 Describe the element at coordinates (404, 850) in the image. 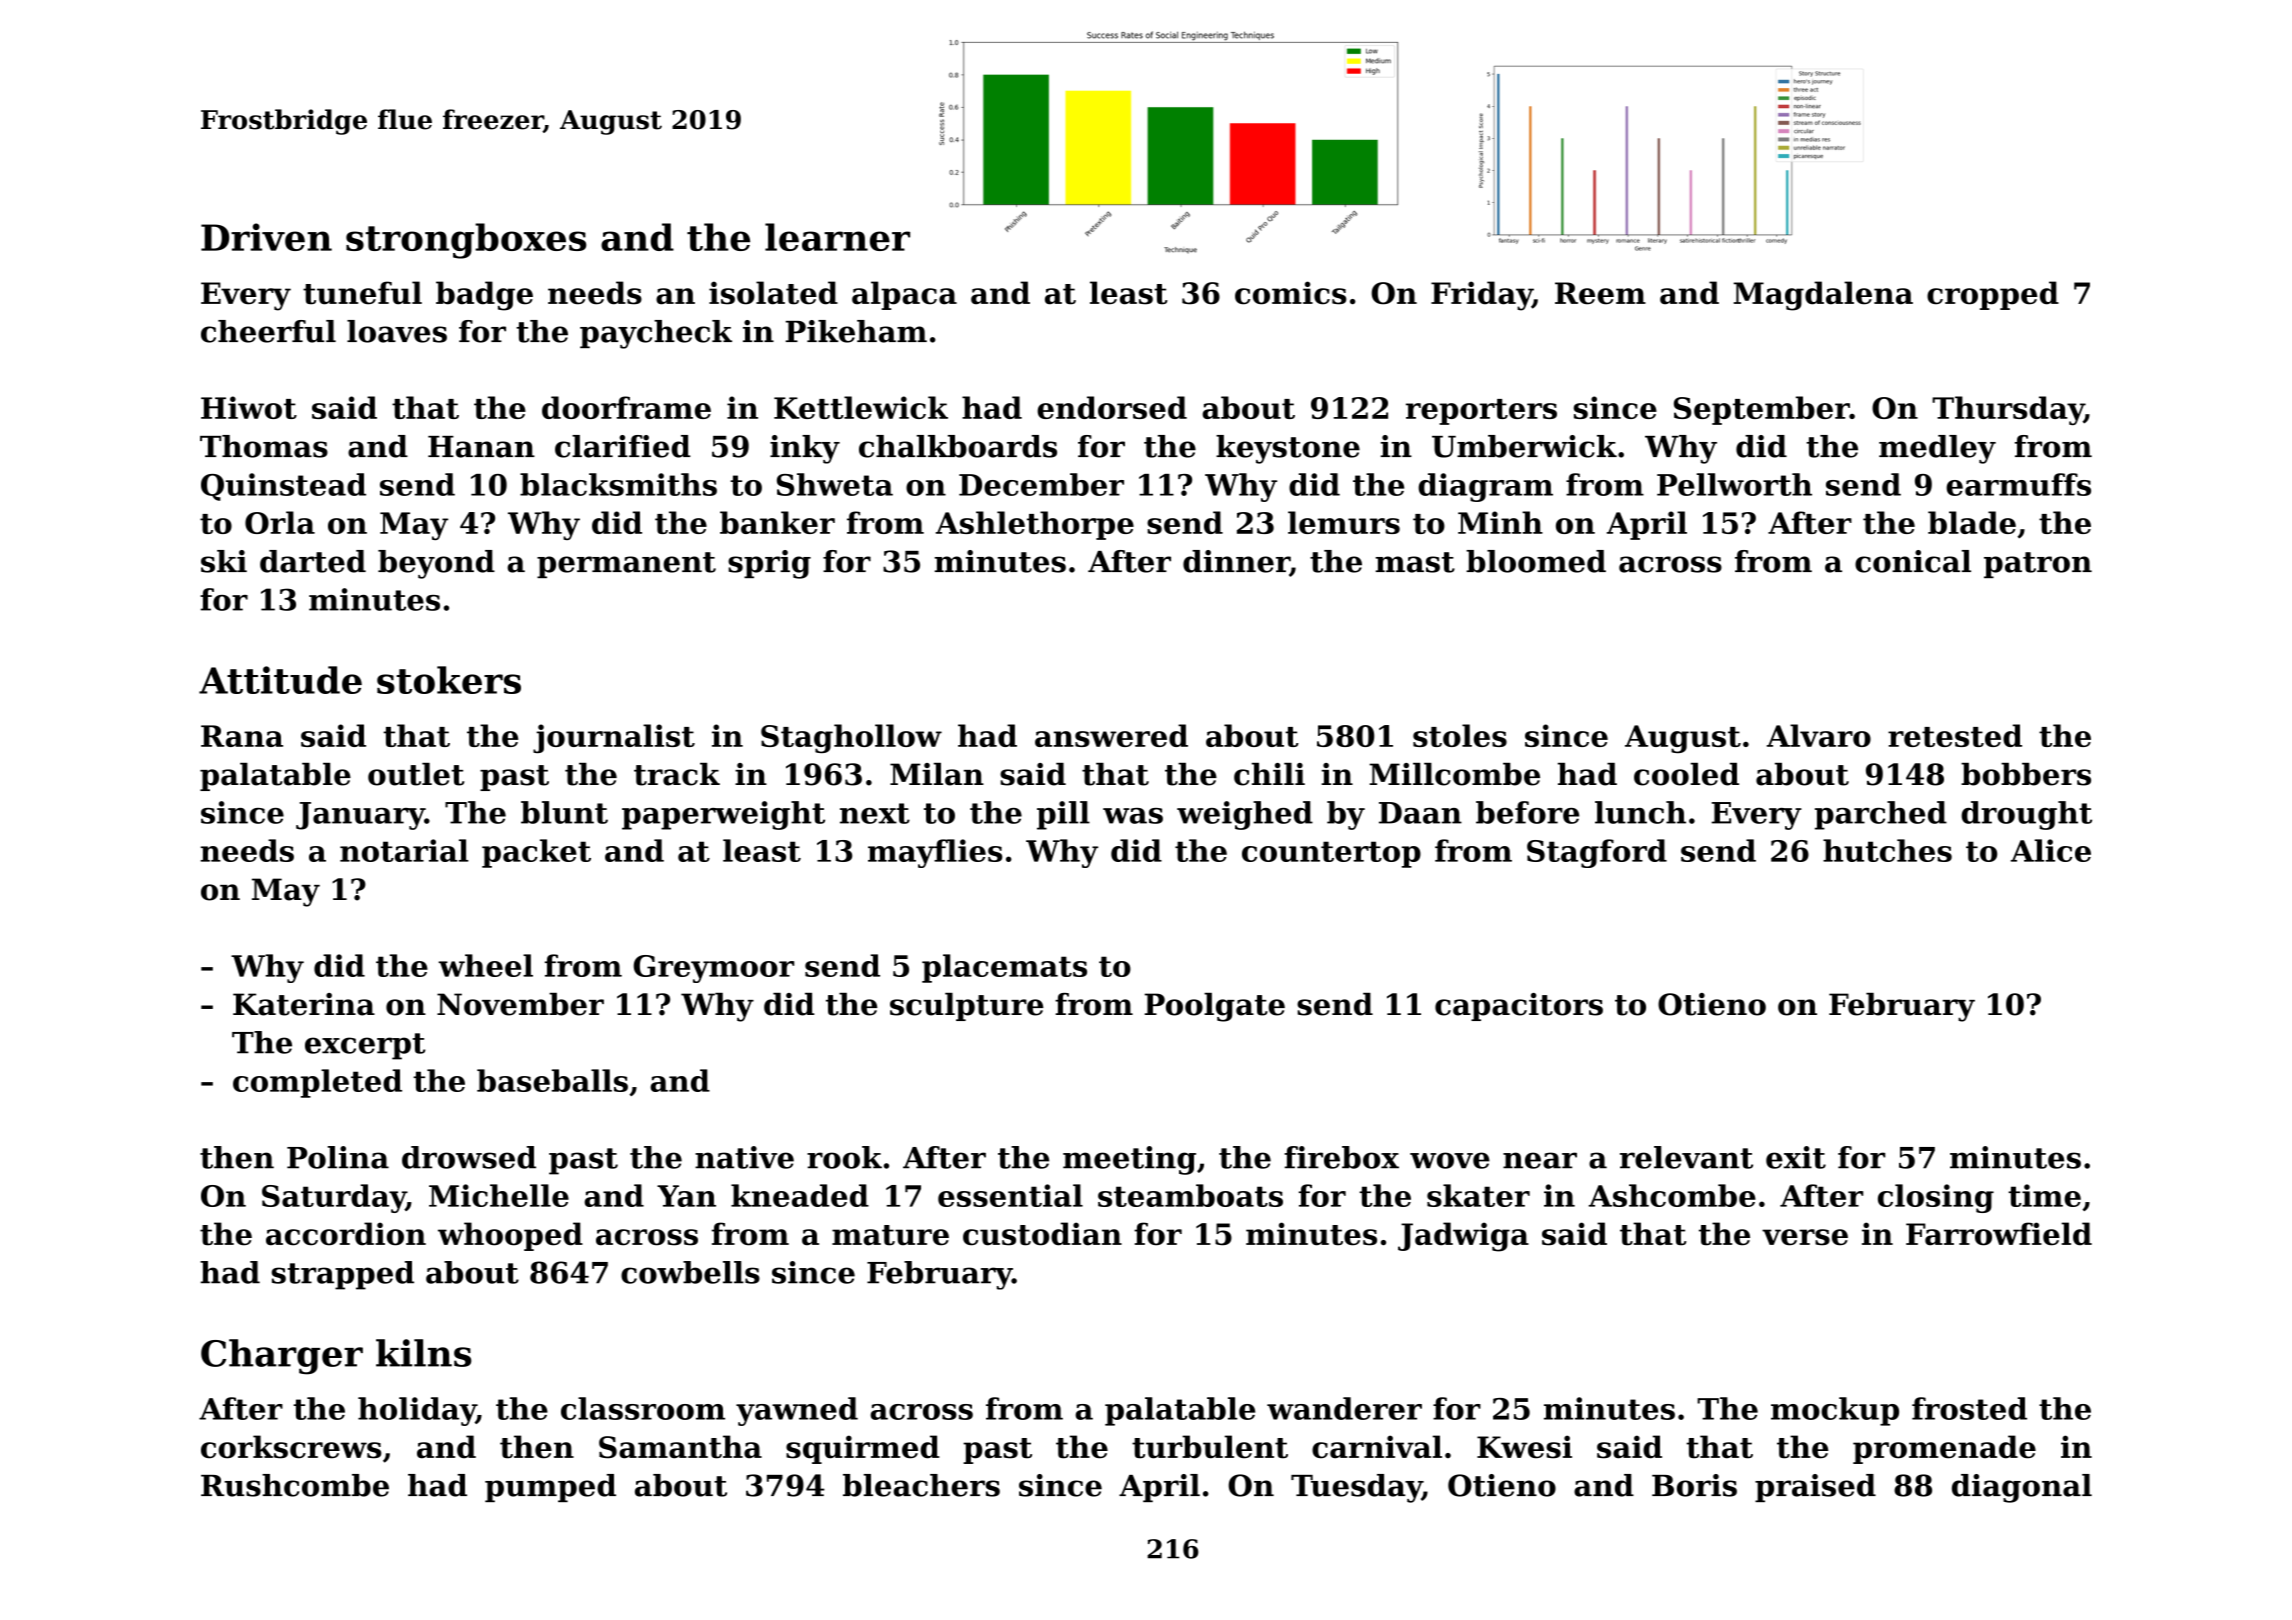

I see `notarial` at that location.
